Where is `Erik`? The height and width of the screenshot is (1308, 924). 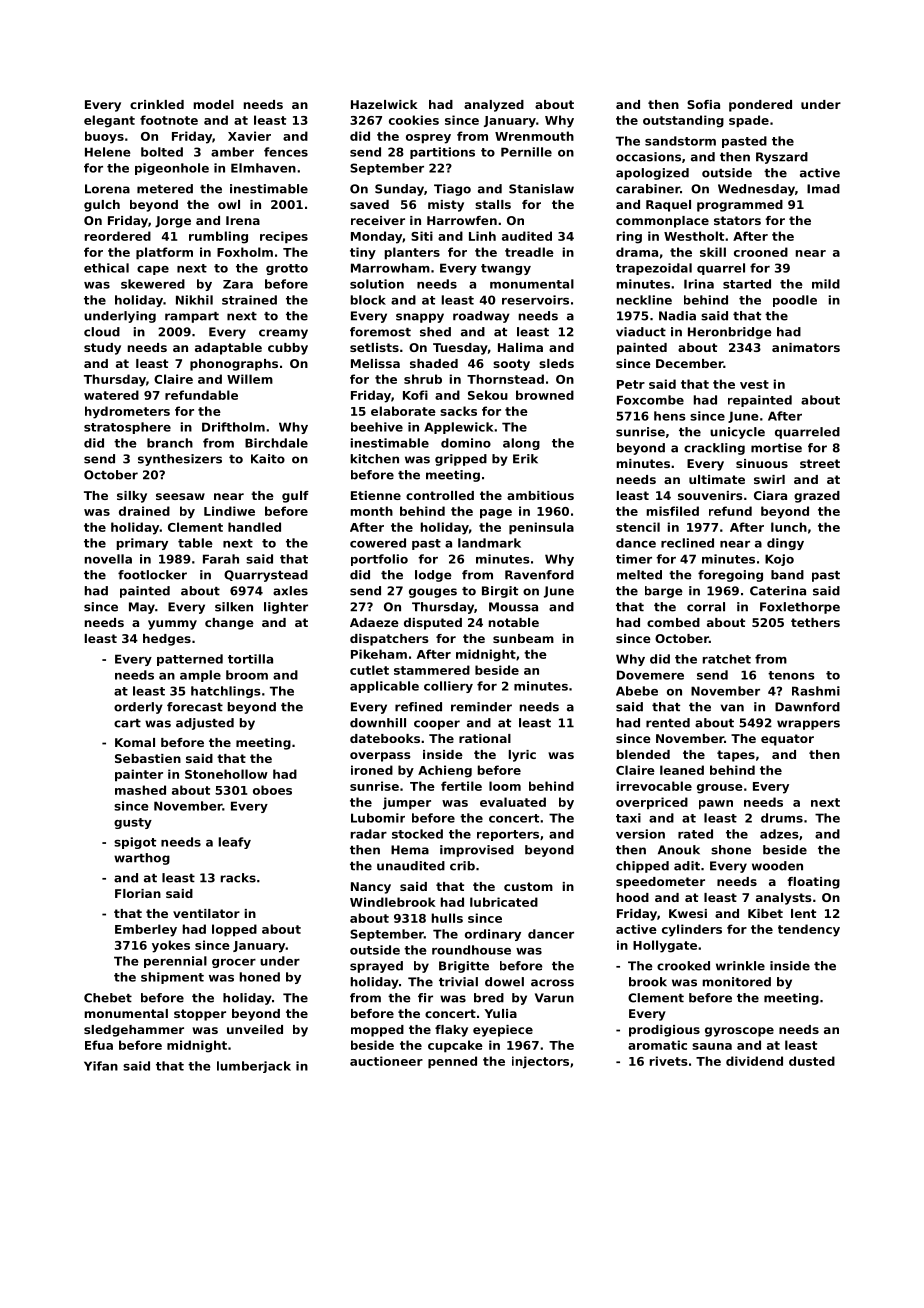
Erik is located at coordinates (525, 459).
